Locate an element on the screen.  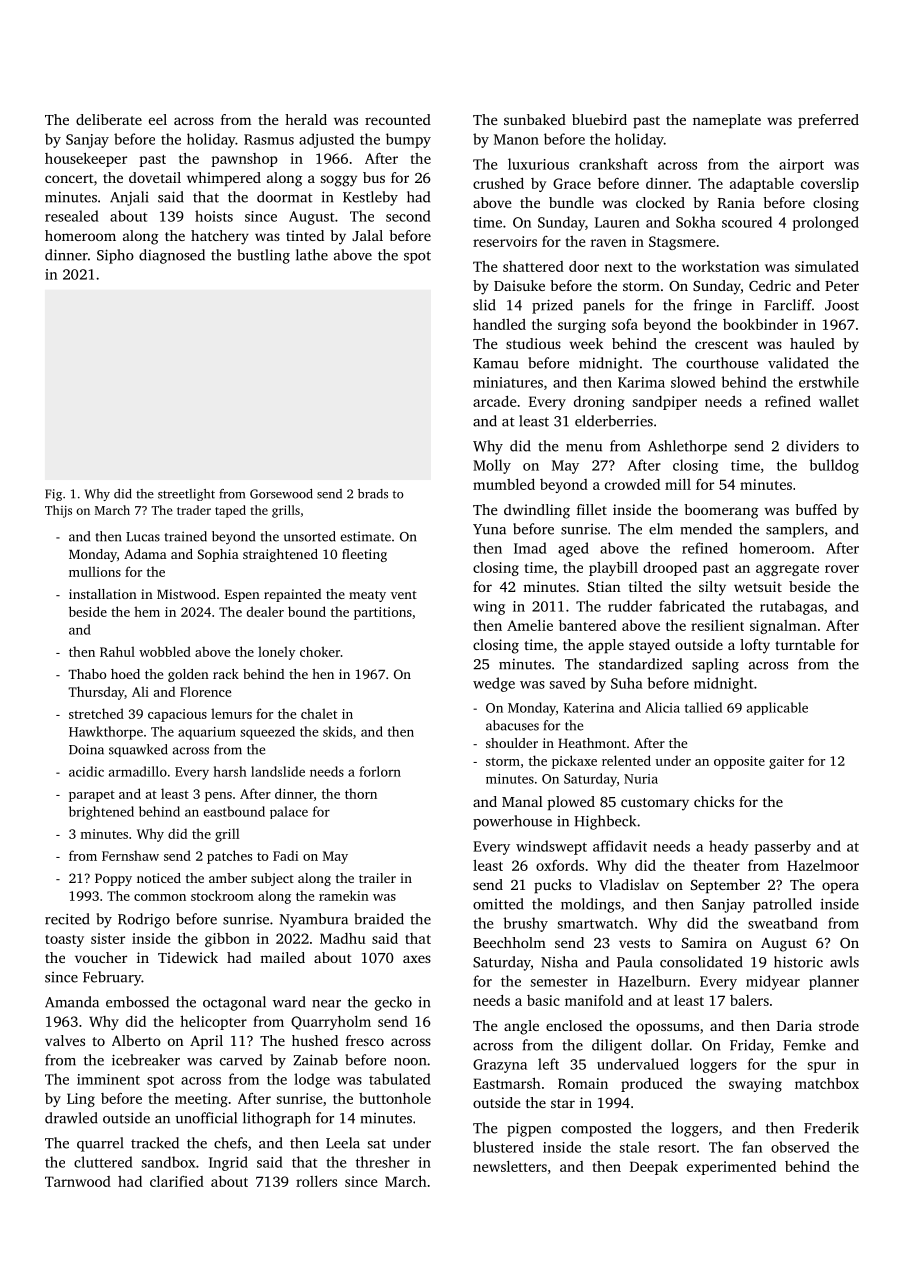
Rasmus is located at coordinates (269, 139).
